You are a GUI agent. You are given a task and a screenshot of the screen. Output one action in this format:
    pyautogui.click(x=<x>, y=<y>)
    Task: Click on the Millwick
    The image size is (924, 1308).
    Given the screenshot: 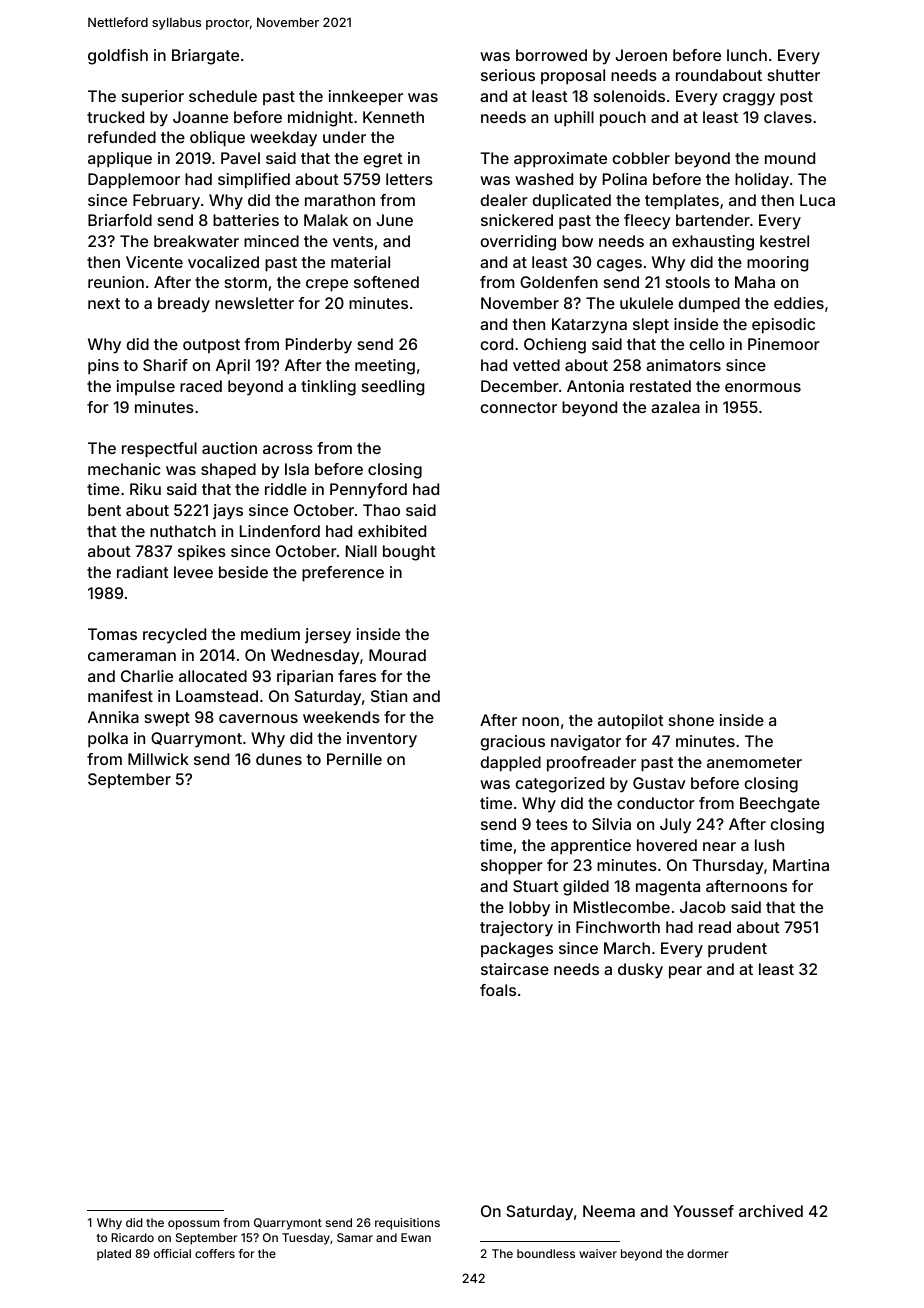 What is the action you would take?
    pyautogui.click(x=158, y=759)
